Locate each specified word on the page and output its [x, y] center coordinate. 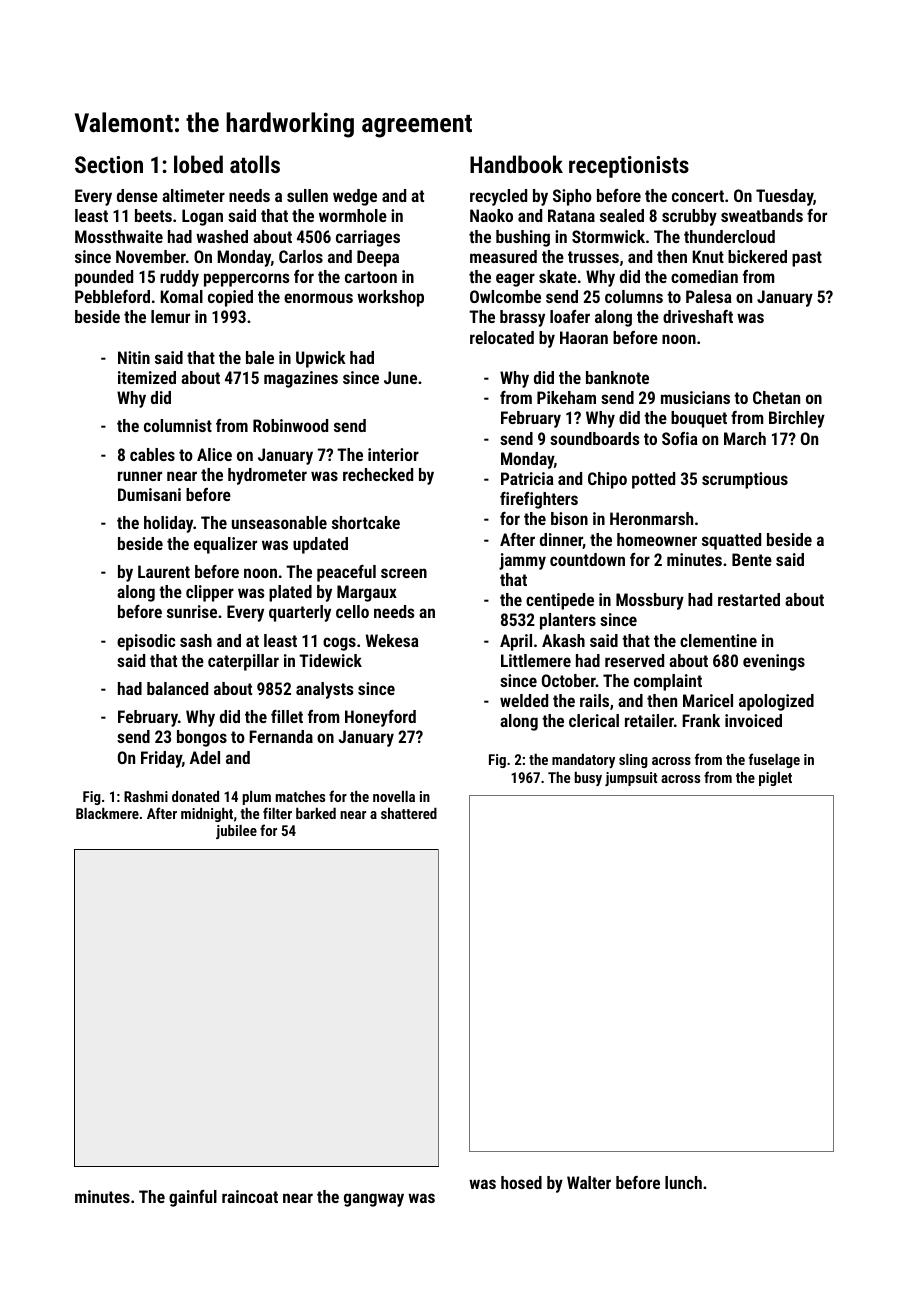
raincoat [250, 1196]
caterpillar [243, 662]
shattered [409, 813]
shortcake [366, 522]
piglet [775, 779]
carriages [368, 238]
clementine [718, 640]
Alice [214, 454]
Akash [563, 640]
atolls [255, 164]
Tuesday [784, 197]
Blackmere [107, 813]
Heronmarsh [651, 518]
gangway [374, 1200]
